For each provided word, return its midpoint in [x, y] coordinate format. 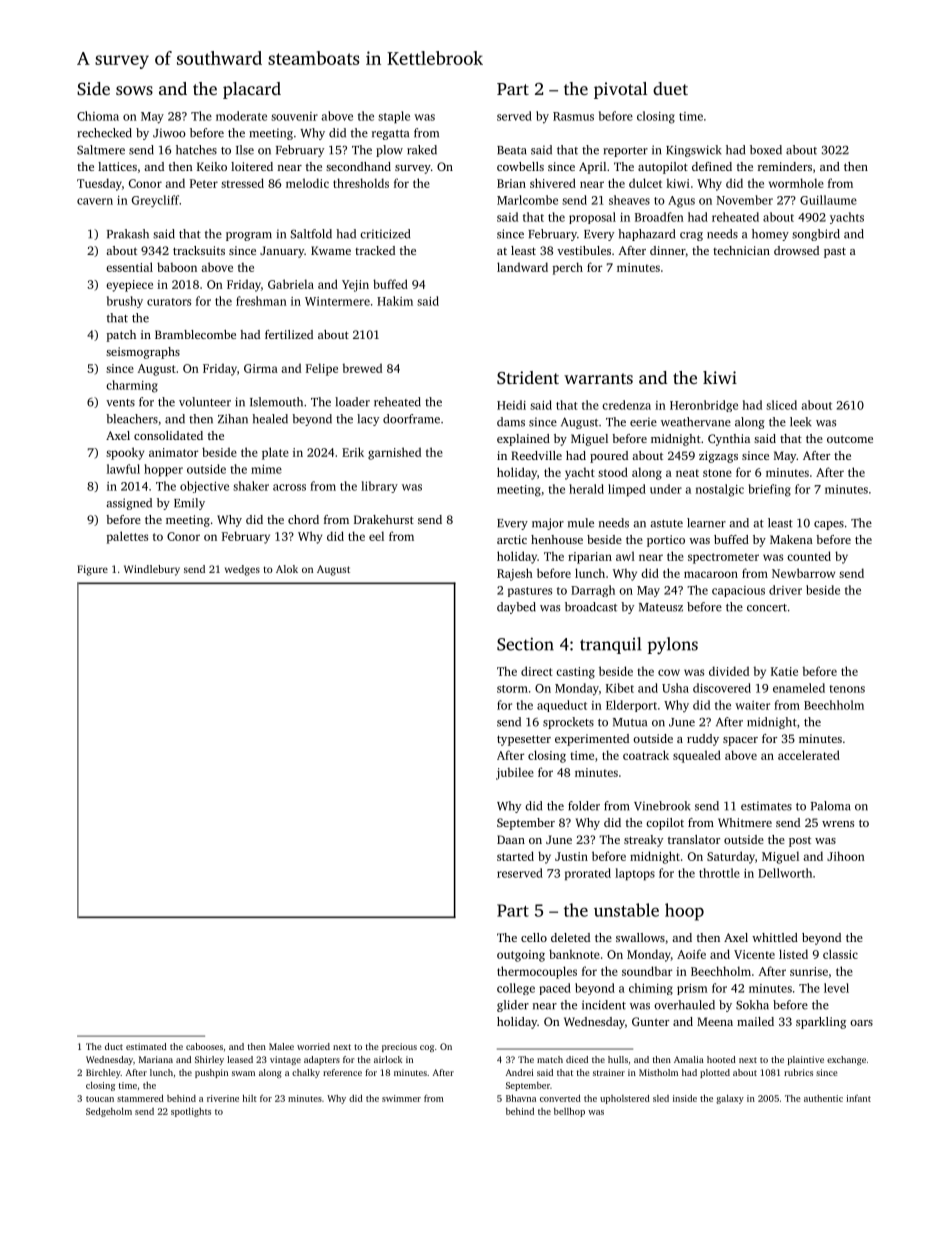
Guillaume [828, 200]
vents [120, 403]
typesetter [524, 740]
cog [427, 1048]
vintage [285, 1060]
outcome [850, 439]
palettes [127, 537]
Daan [511, 839]
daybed [516, 608]
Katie [784, 671]
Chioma [98, 116]
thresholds [361, 183]
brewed [362, 368]
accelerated [809, 755]
